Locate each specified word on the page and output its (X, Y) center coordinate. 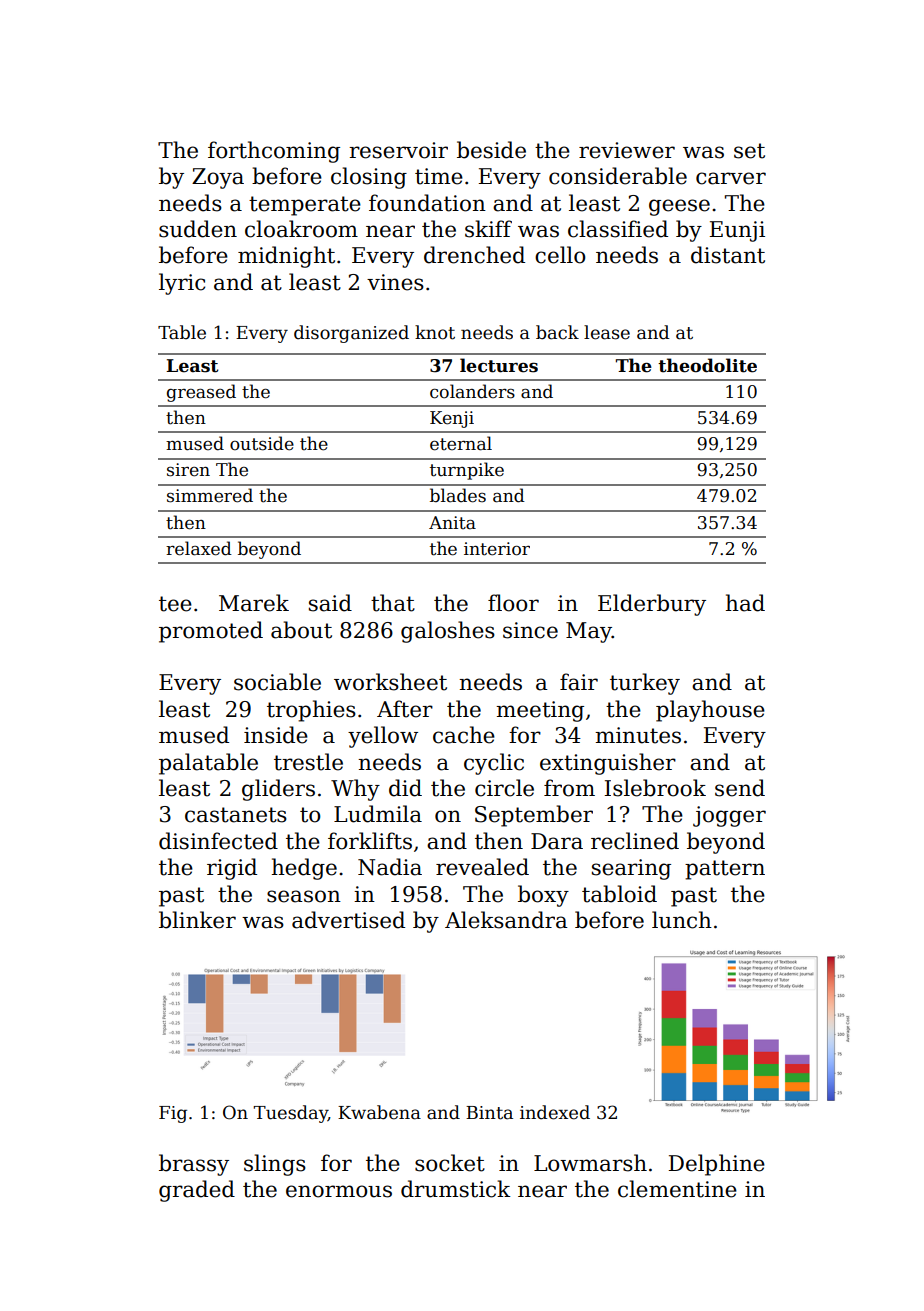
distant (728, 255)
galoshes (448, 632)
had (745, 603)
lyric (182, 284)
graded (197, 1191)
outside (262, 443)
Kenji (452, 419)
